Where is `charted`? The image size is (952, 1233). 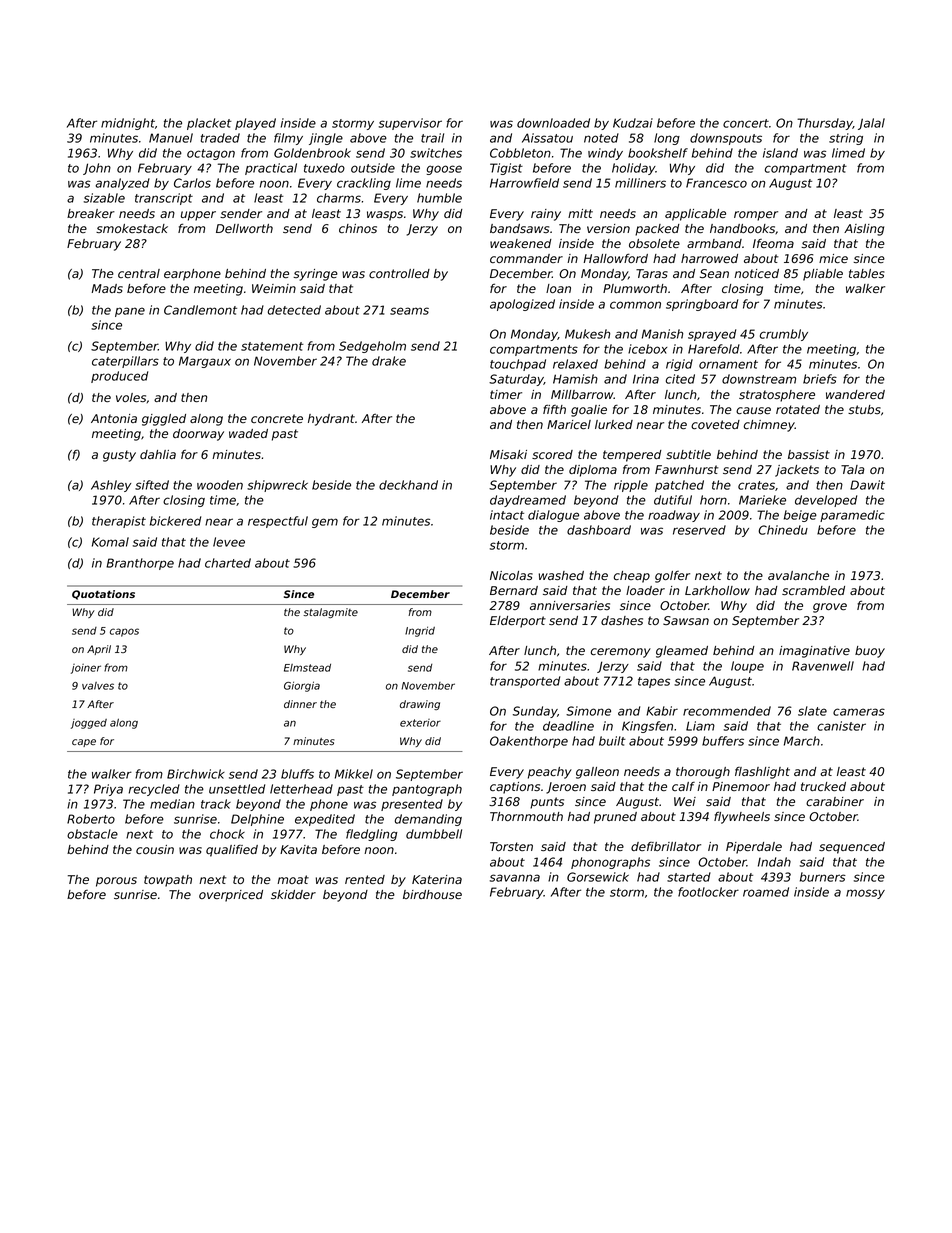 charted is located at coordinates (228, 563).
